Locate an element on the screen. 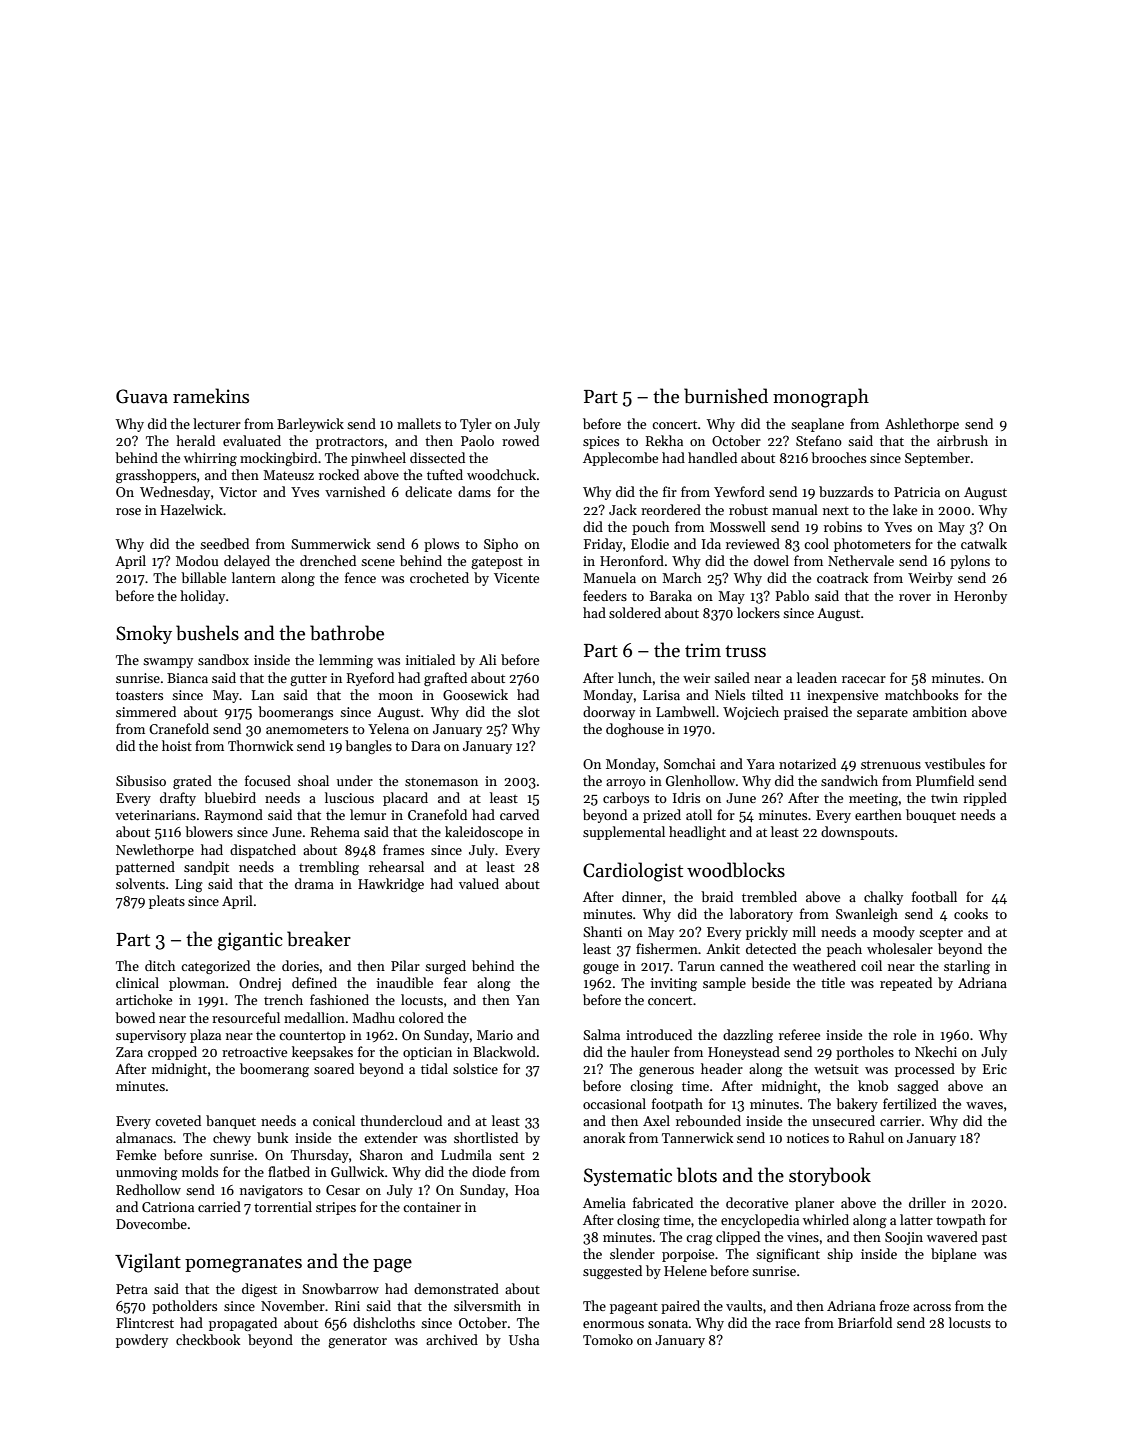  rover is located at coordinates (915, 597).
